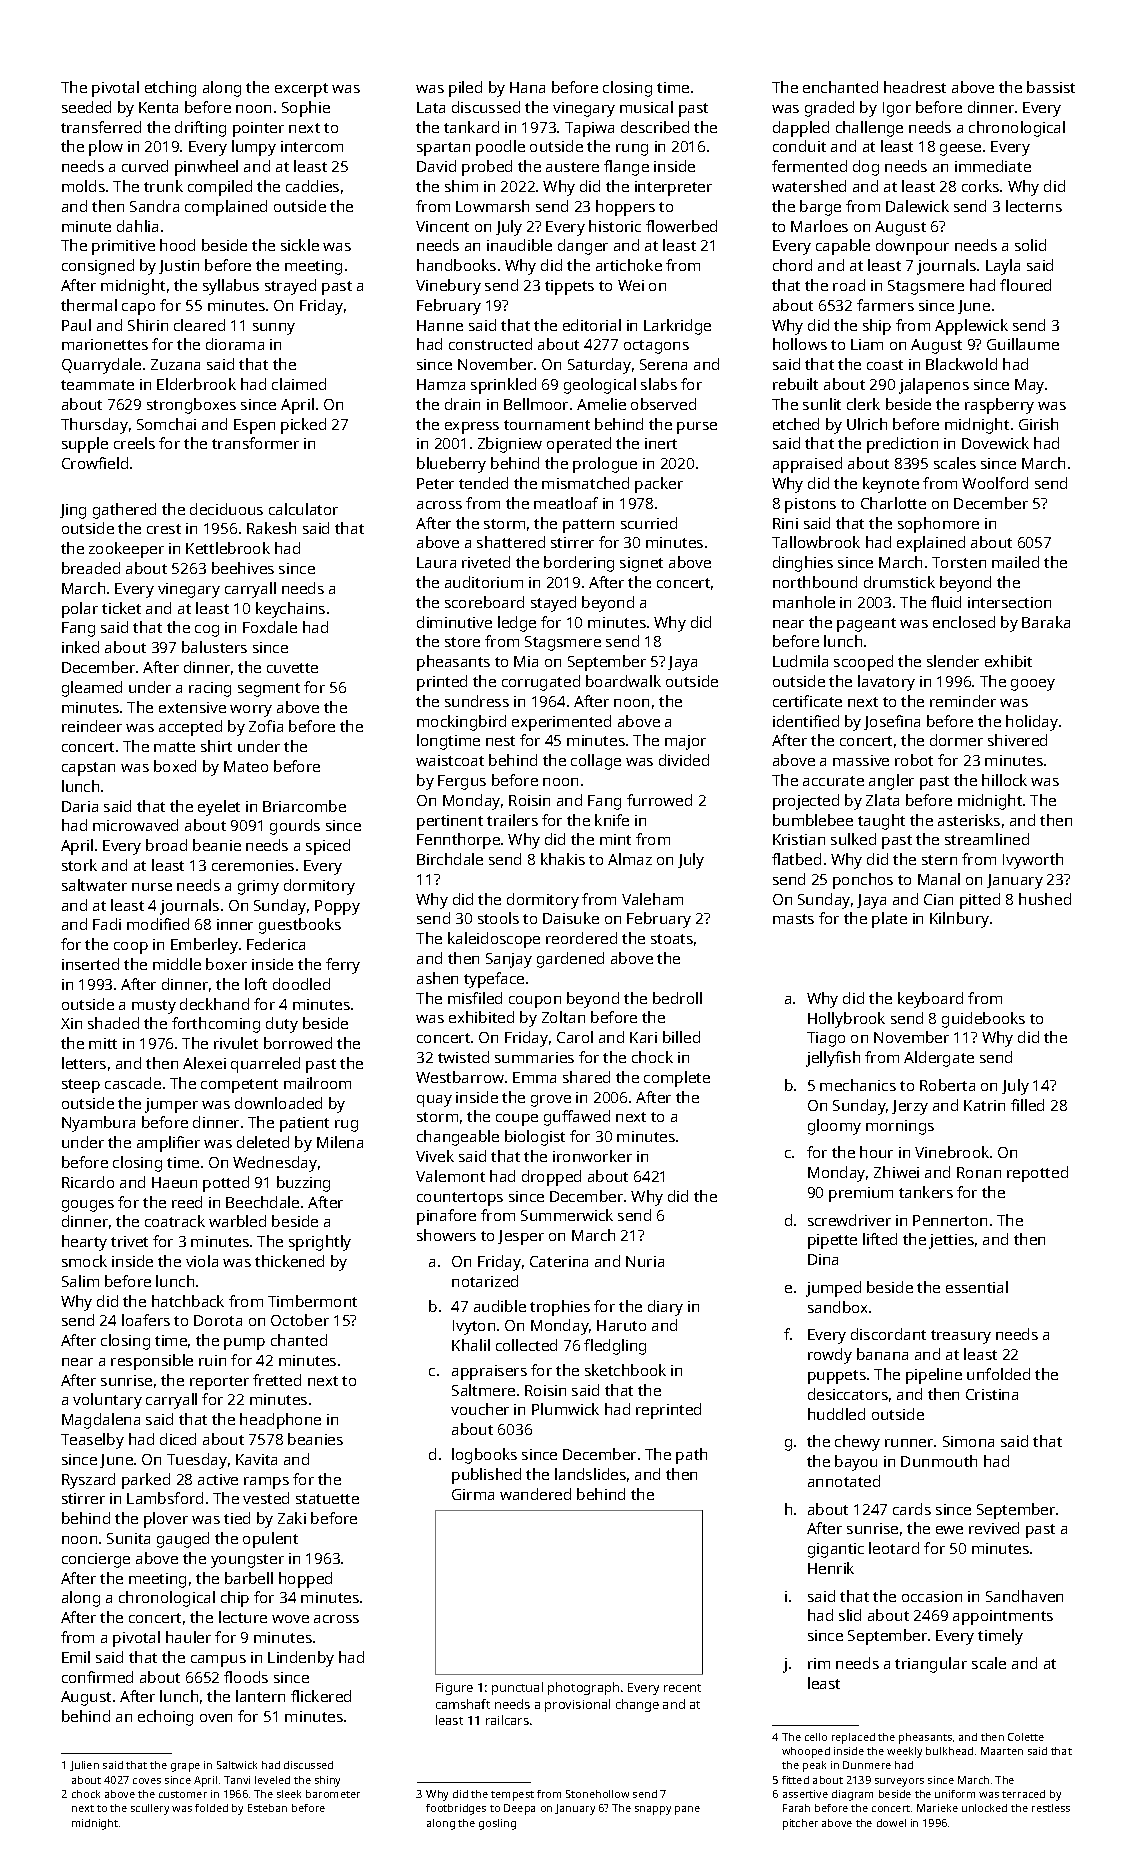 This page has width=1138, height=1875. Describe the element at coordinates (237, 1221) in the page. I see `warbled` at that location.
